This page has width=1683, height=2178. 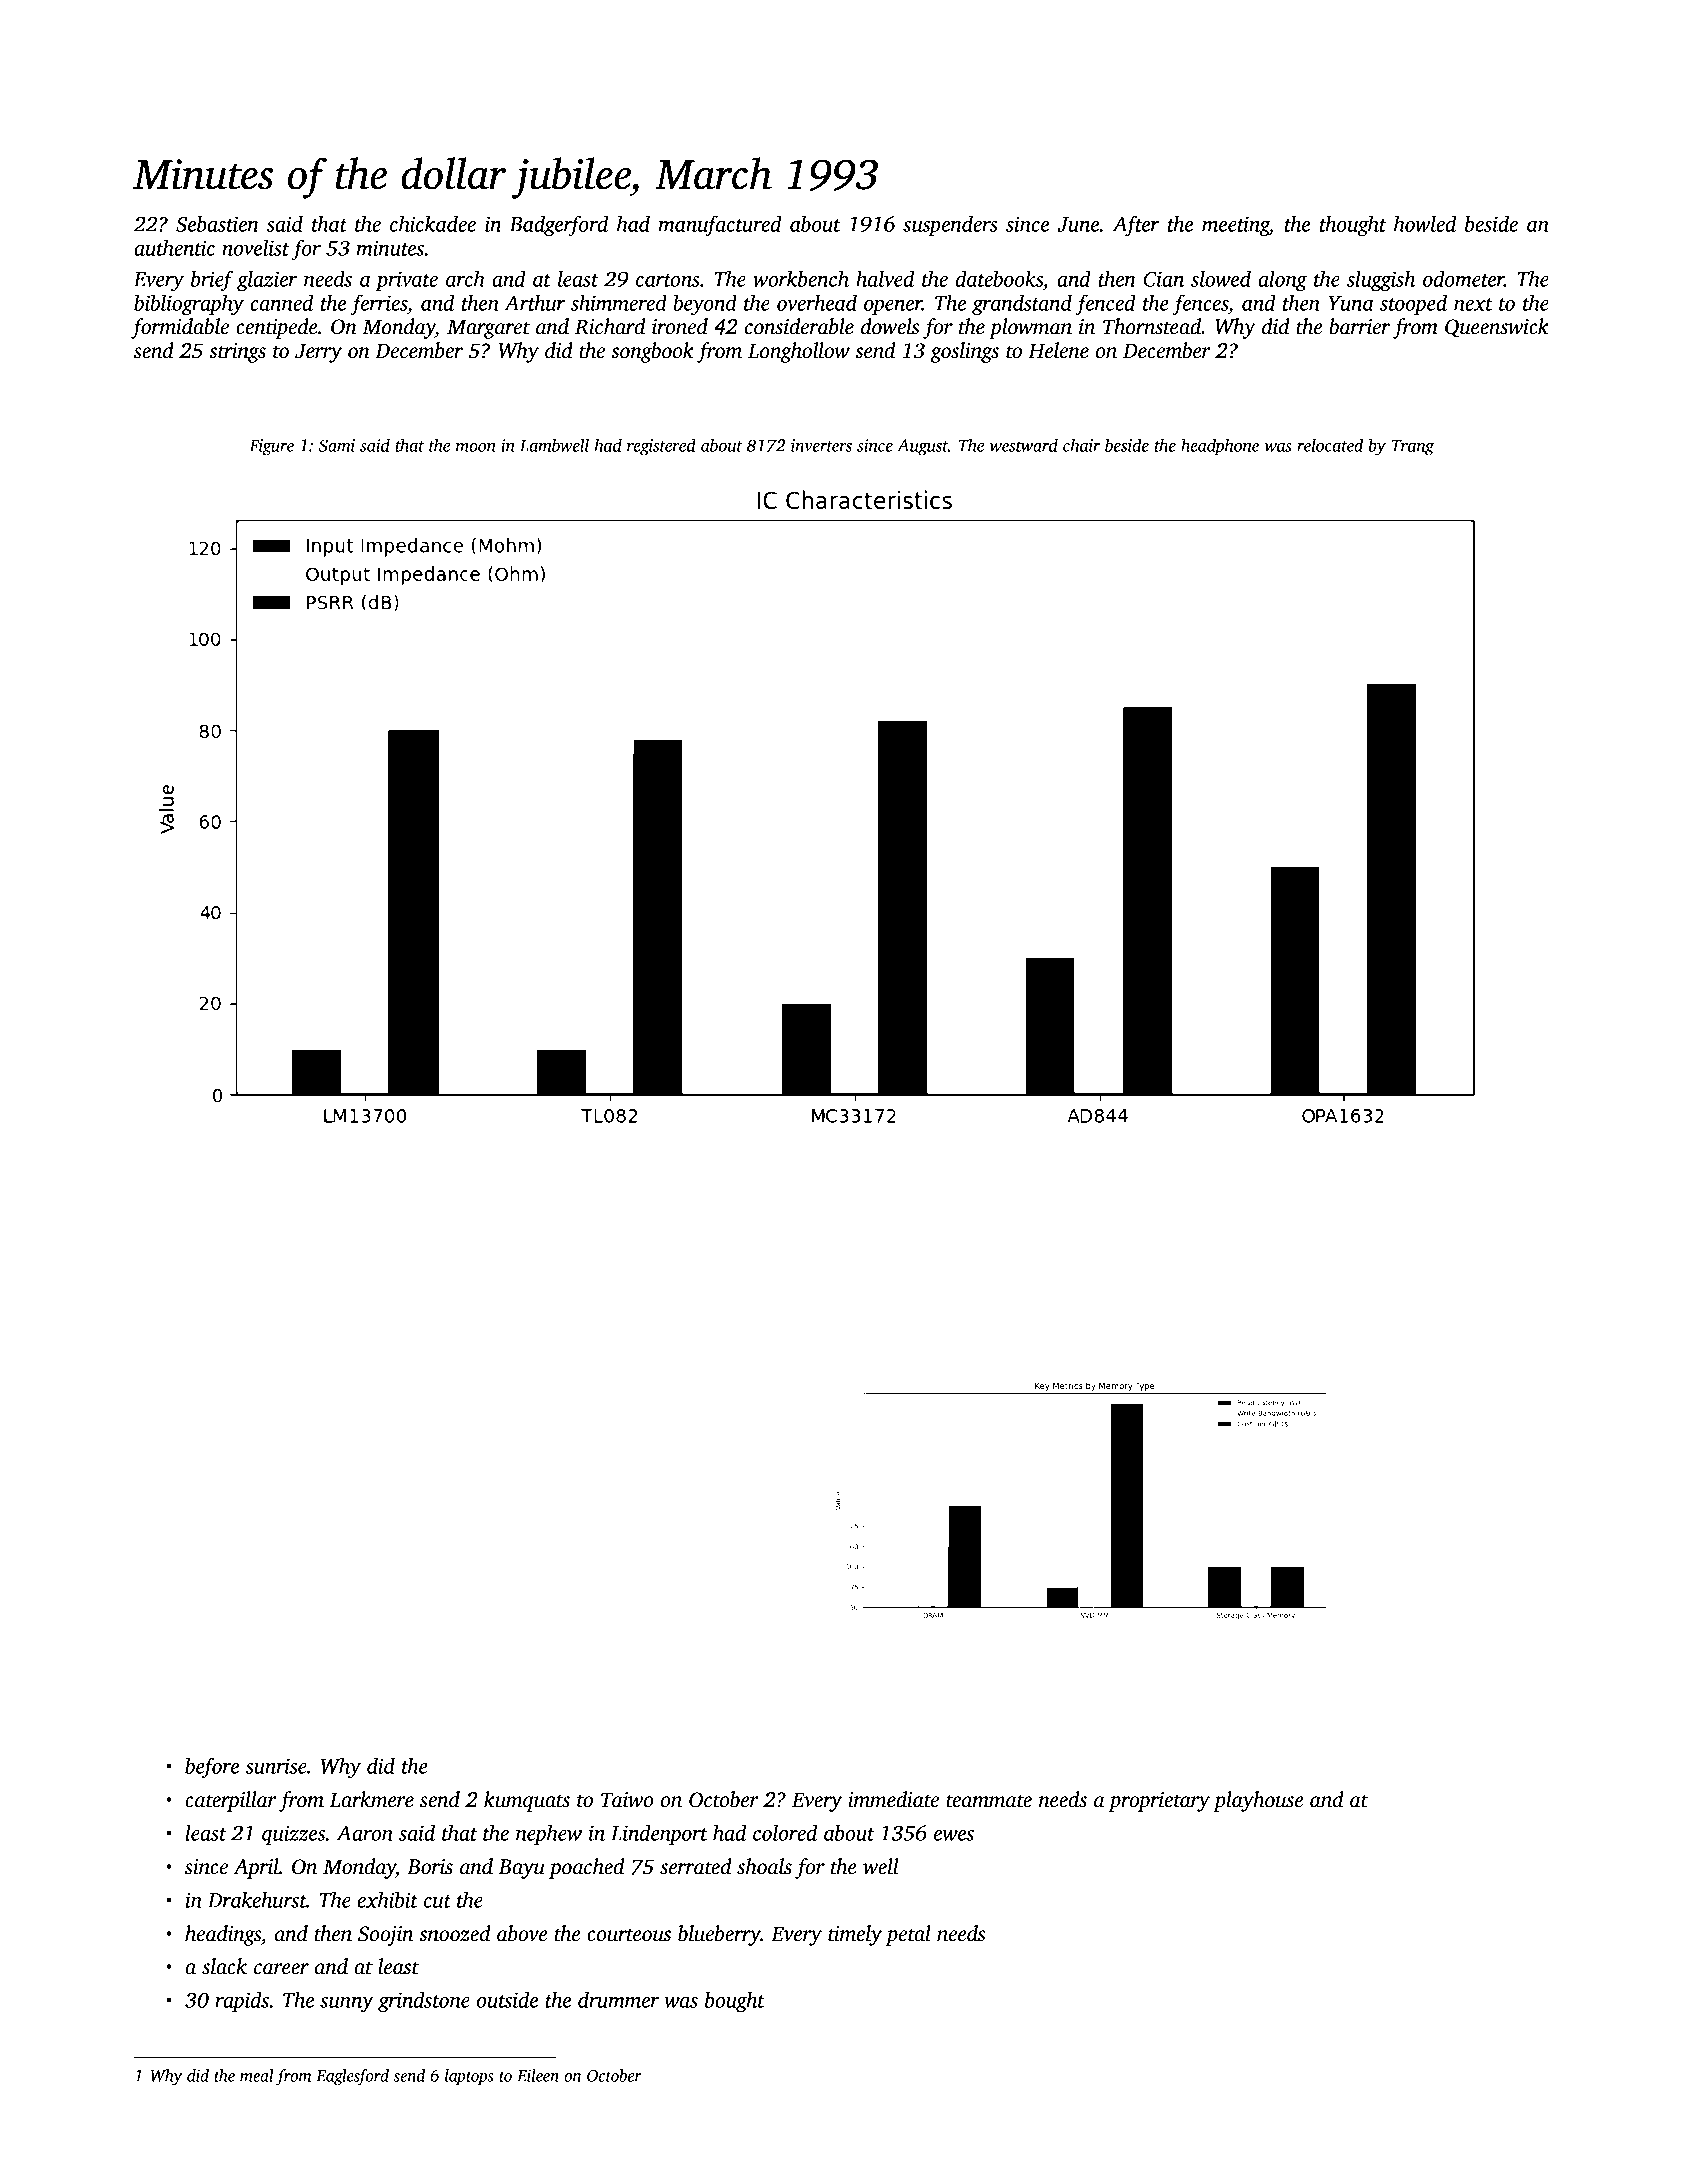 I want to click on before, so click(x=212, y=1768).
